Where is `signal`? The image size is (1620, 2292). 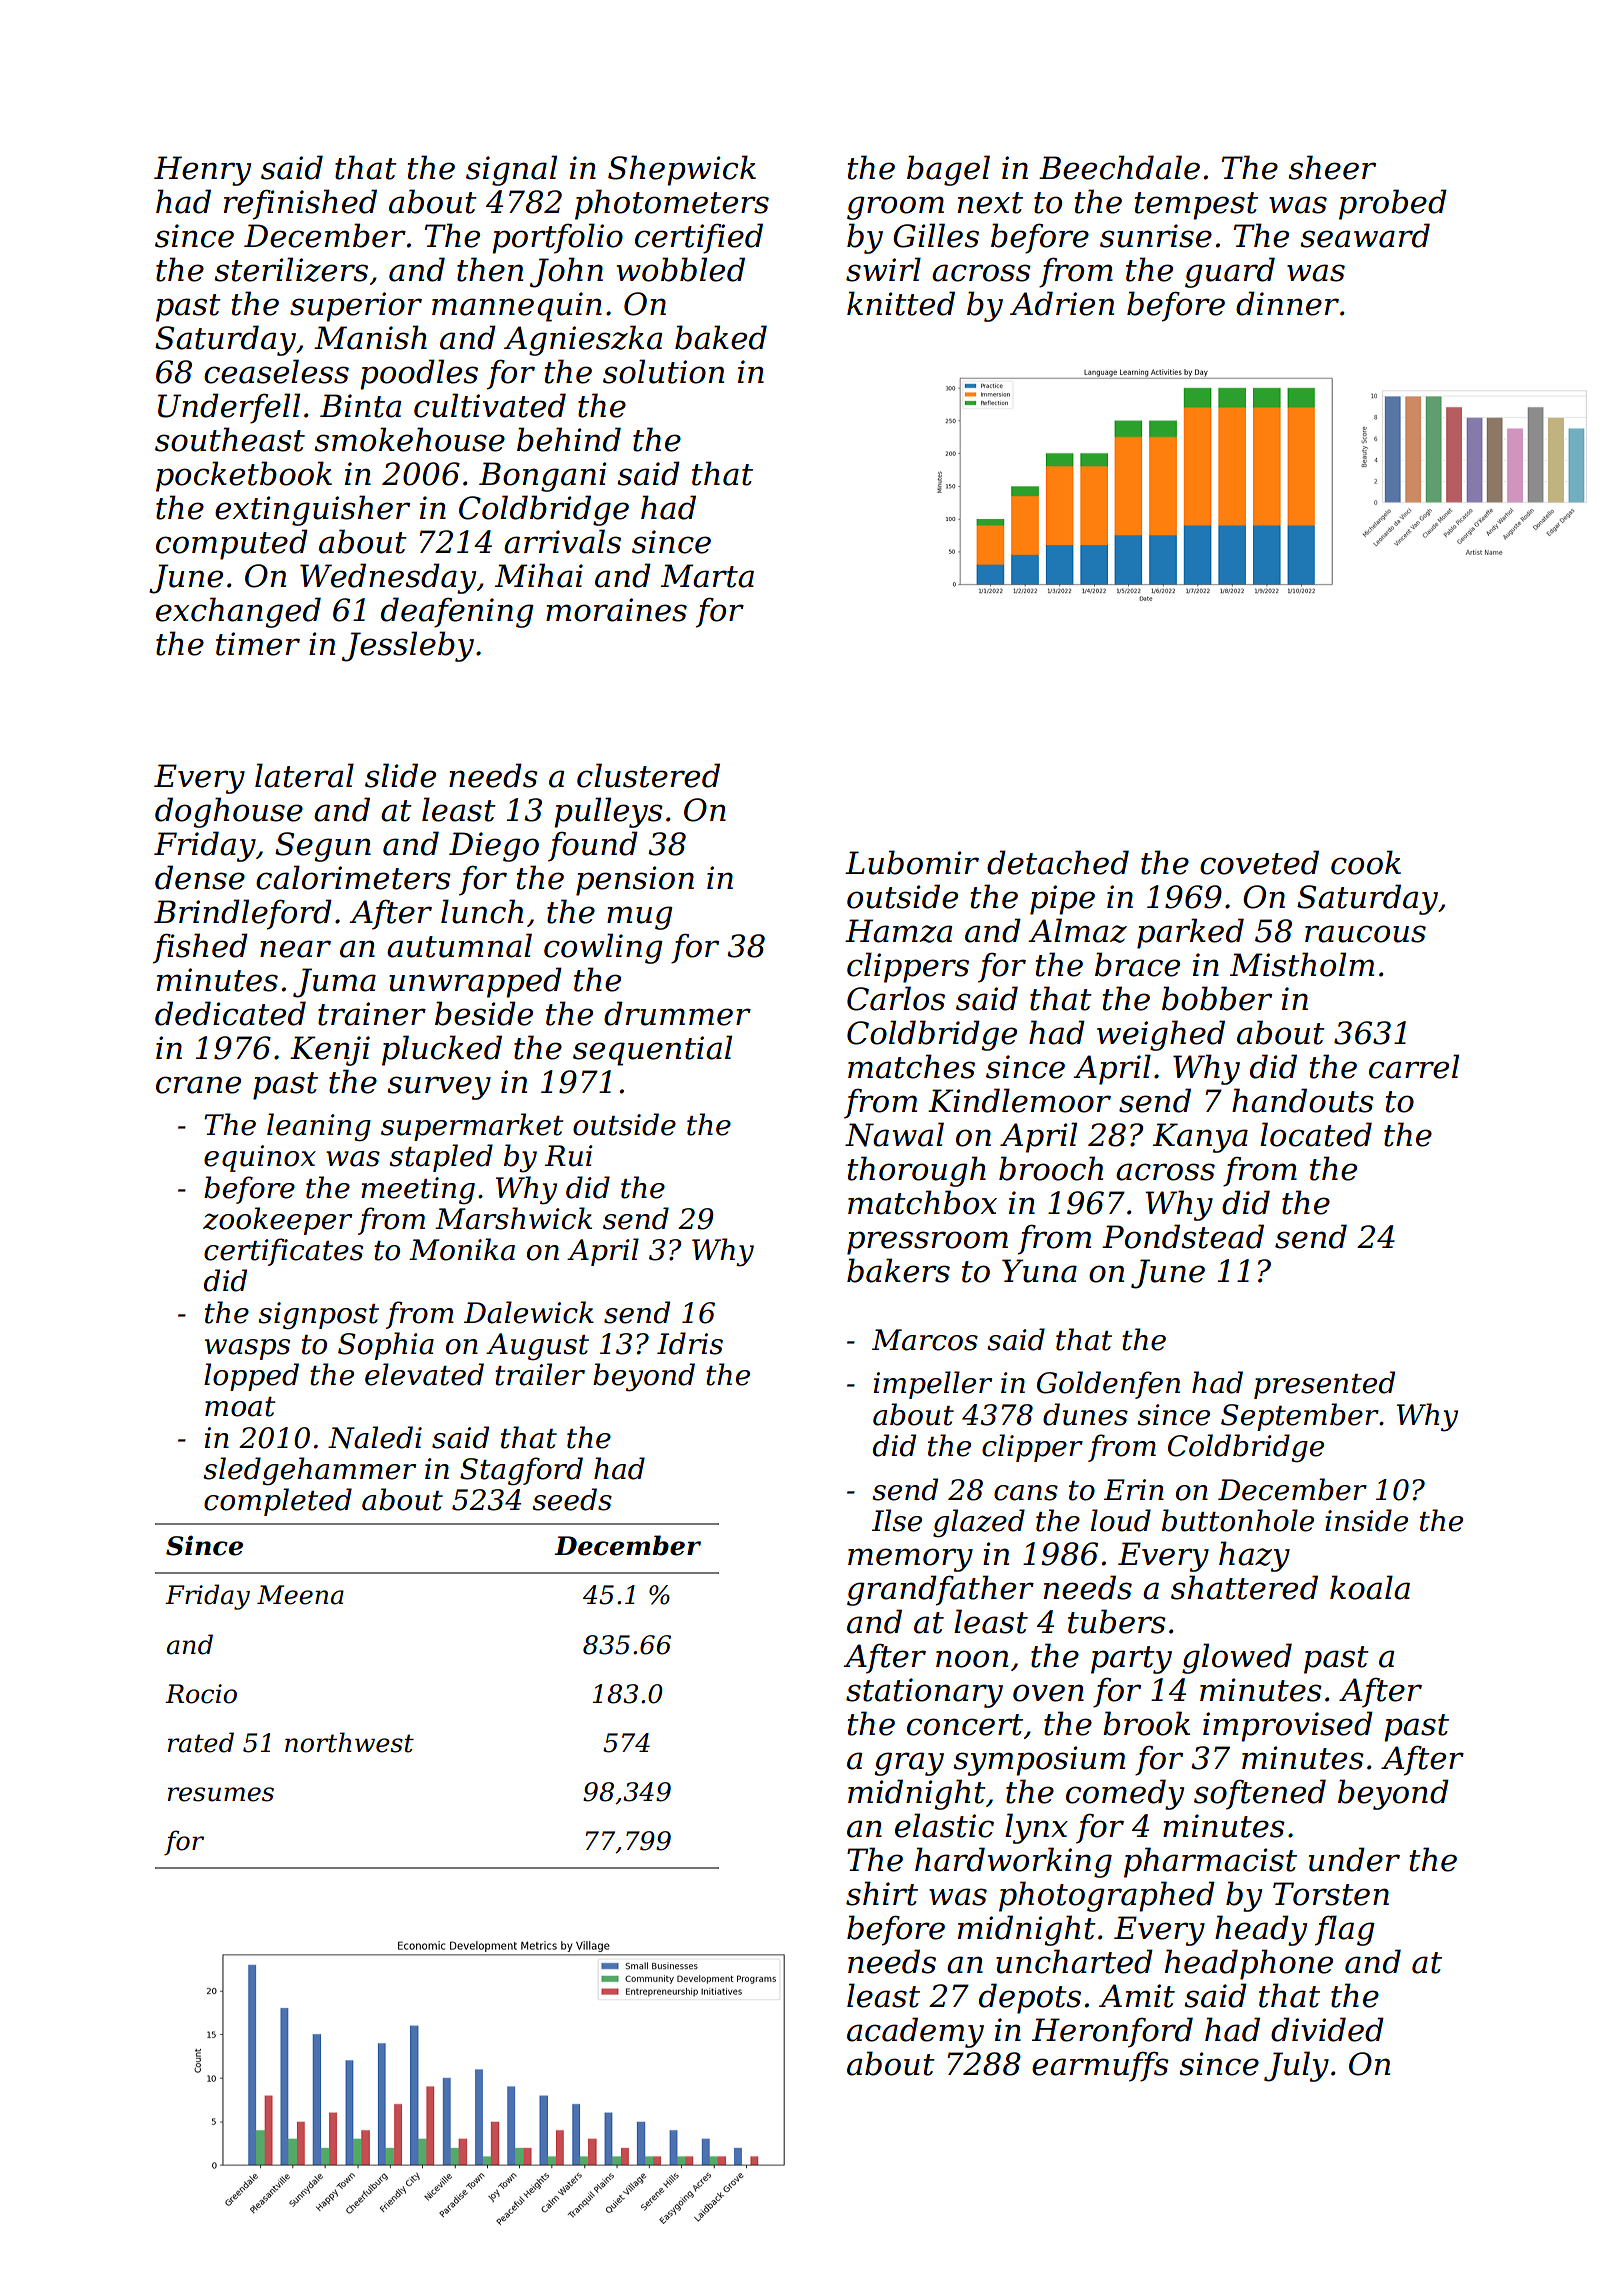
signal is located at coordinates (511, 170).
